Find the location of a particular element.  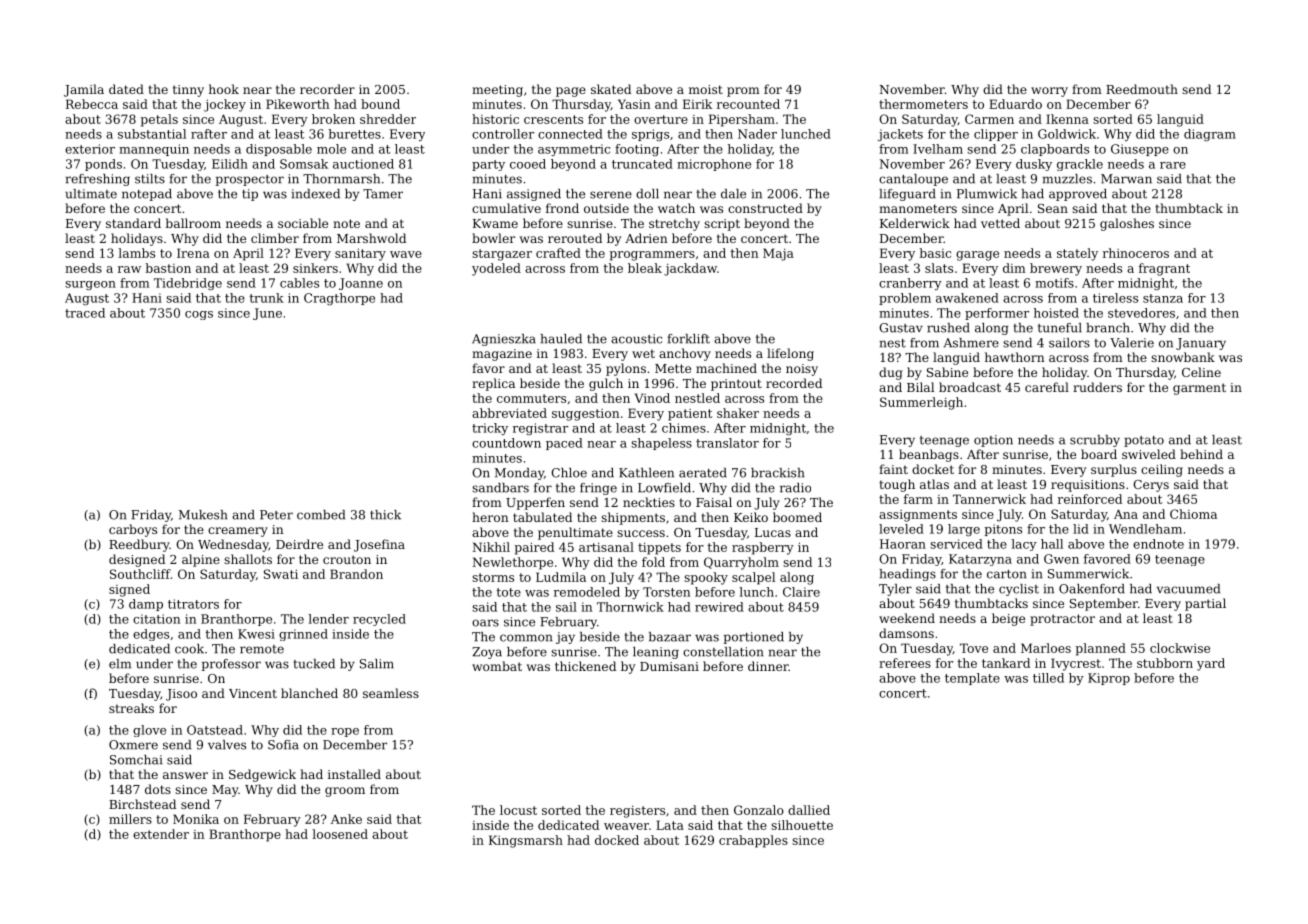

paired is located at coordinates (534, 548).
